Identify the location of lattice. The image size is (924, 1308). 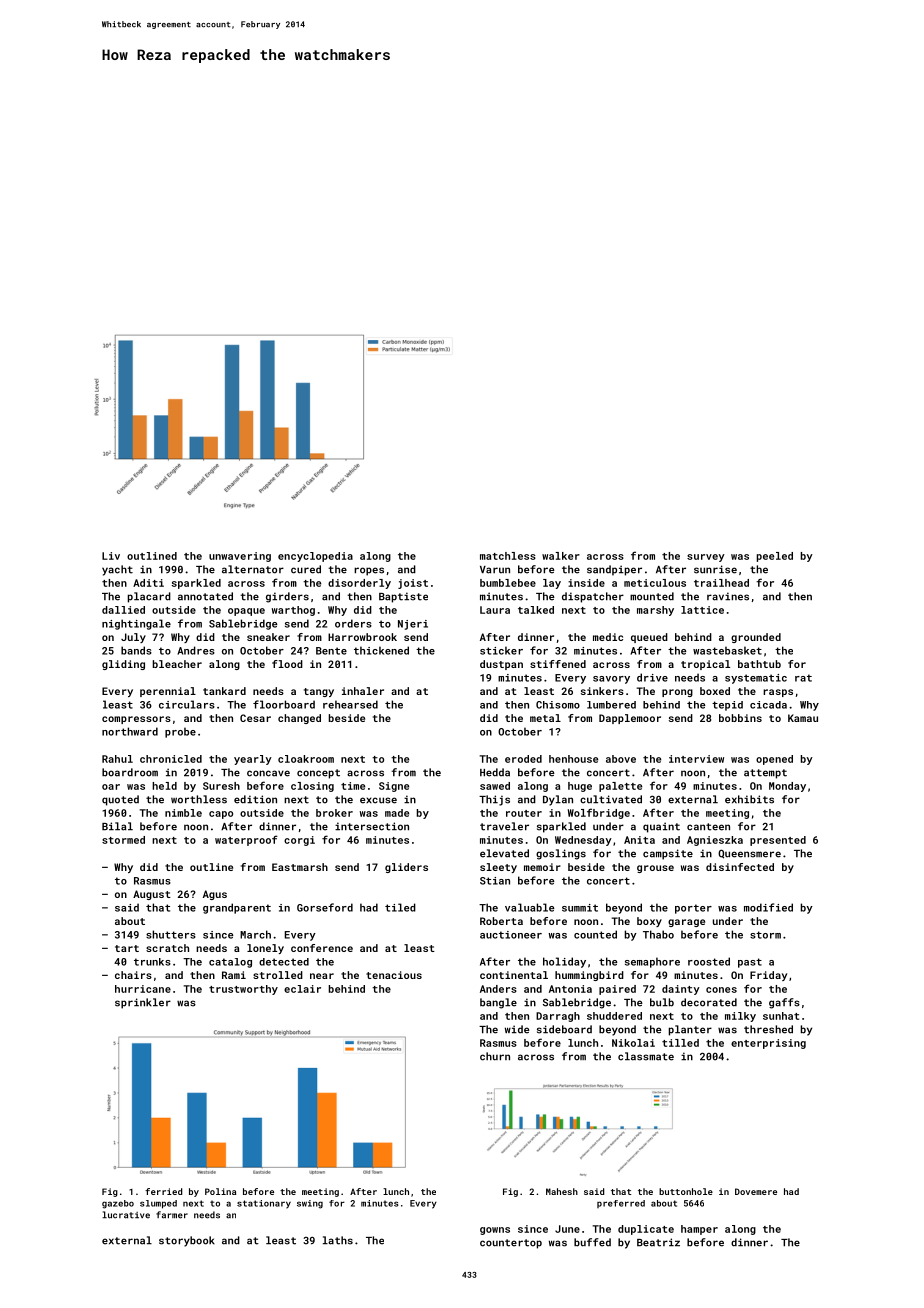
(702, 610).
